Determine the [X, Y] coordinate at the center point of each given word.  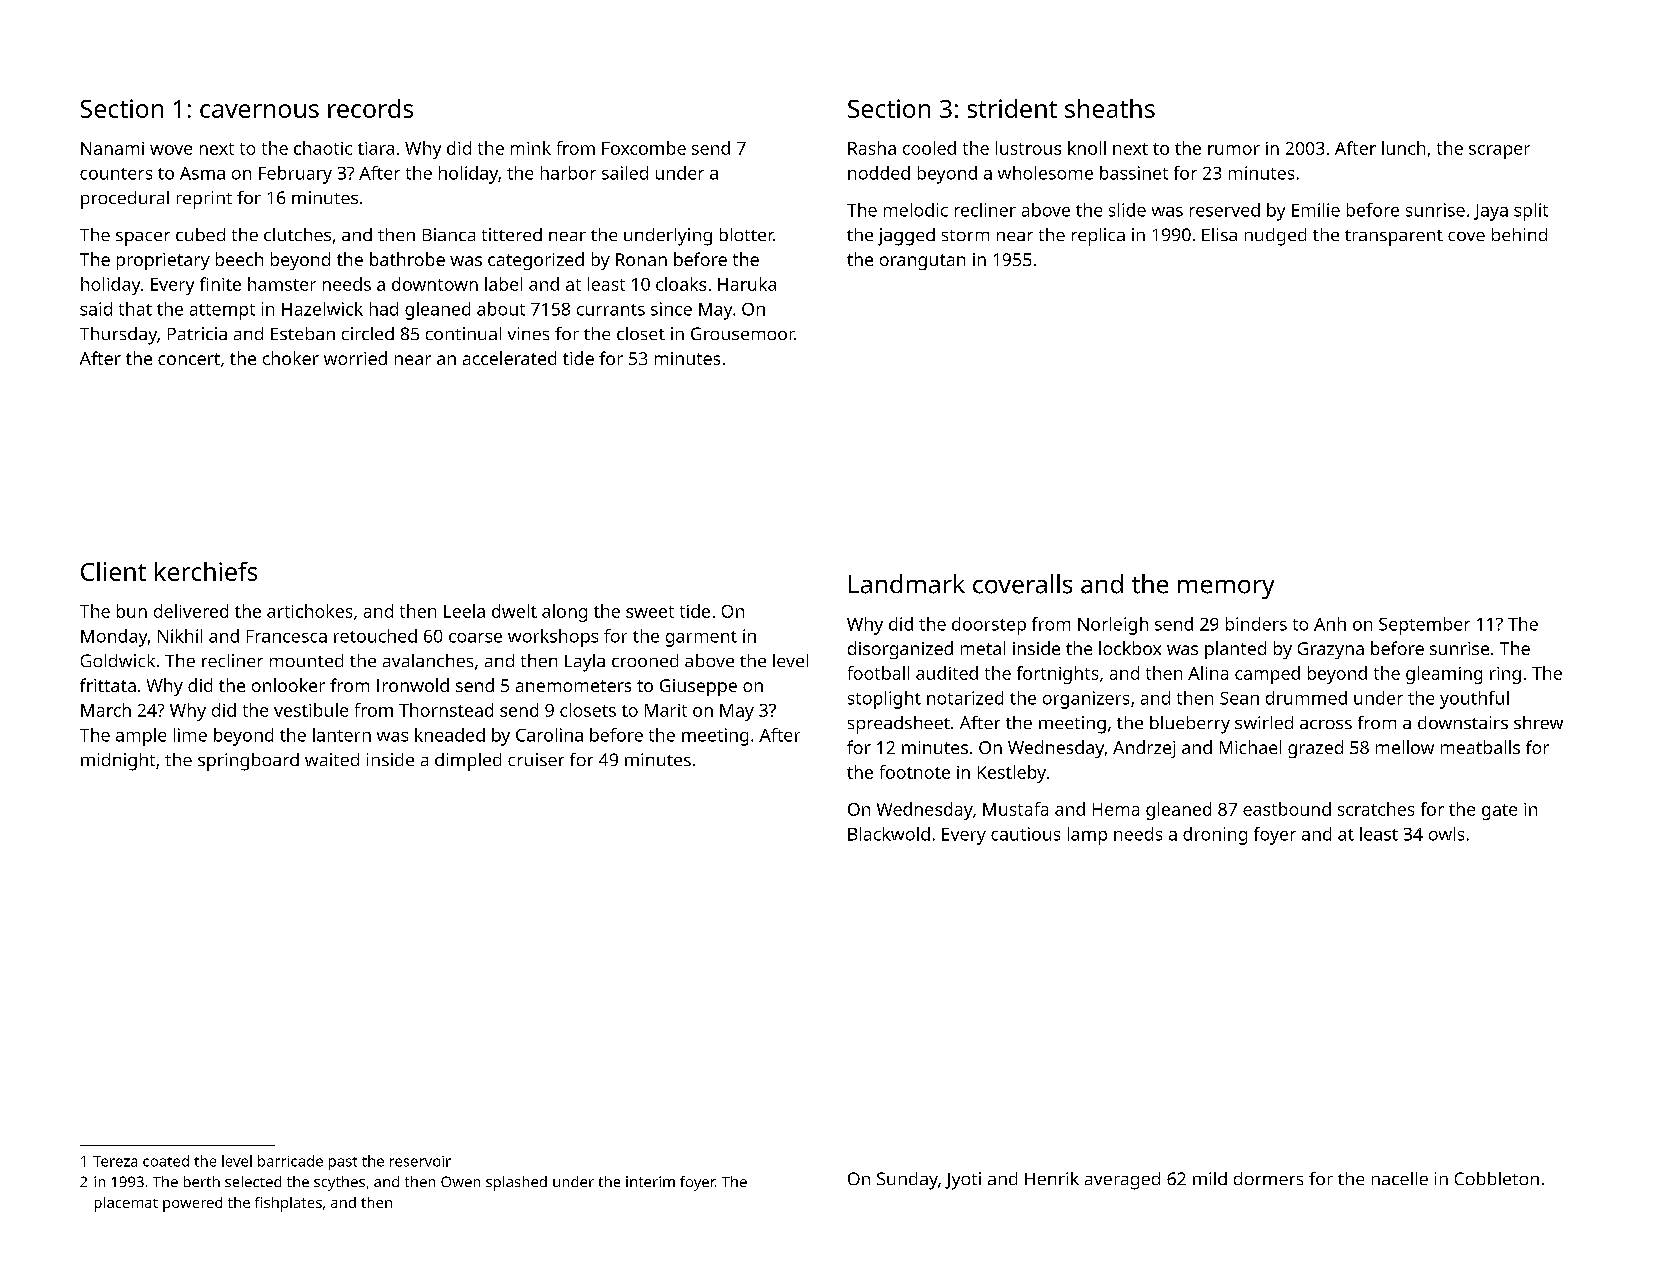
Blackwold [889, 834]
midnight [118, 762]
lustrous [1028, 148]
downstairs [1463, 722]
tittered [512, 234]
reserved [1225, 210]
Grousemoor [743, 333]
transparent [1394, 238]
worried [355, 358]
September [1424, 626]
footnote [915, 772]
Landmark [907, 584]
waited [332, 759]
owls [1446, 834]
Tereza [115, 1161]
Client [113, 571]
